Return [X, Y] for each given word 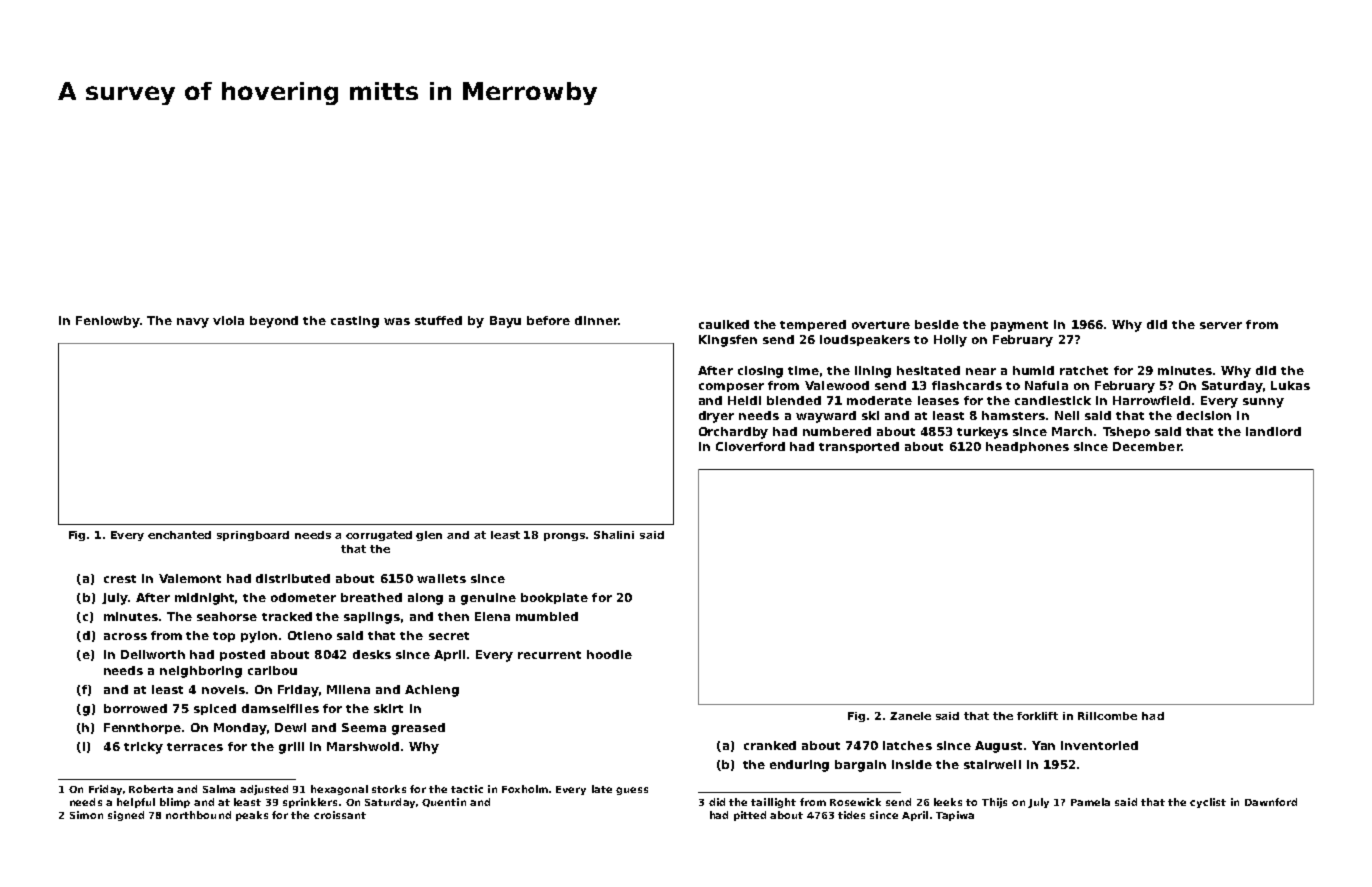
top [224, 637]
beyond [274, 322]
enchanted [179, 535]
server [1221, 325]
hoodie [609, 654]
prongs [564, 537]
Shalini [614, 535]
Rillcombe [1107, 716]
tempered [813, 325]
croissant [340, 815]
